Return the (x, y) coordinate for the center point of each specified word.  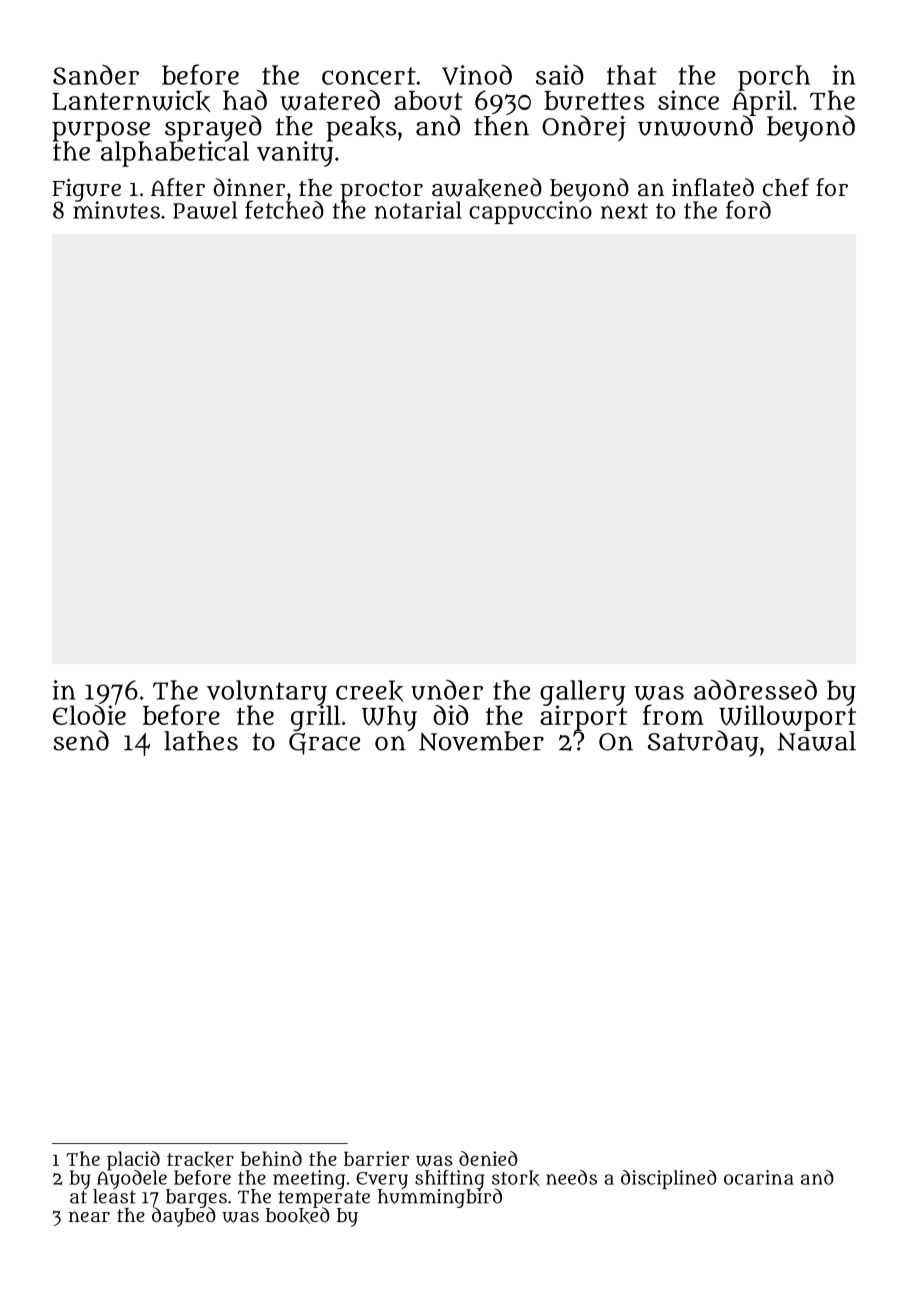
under (447, 690)
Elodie (89, 715)
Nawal (817, 741)
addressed (755, 689)
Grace (324, 744)
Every (382, 1180)
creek (369, 691)
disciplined (669, 1179)
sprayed (213, 128)
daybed (184, 1217)
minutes (116, 210)
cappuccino (530, 212)
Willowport (786, 718)
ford (748, 209)
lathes (201, 741)
